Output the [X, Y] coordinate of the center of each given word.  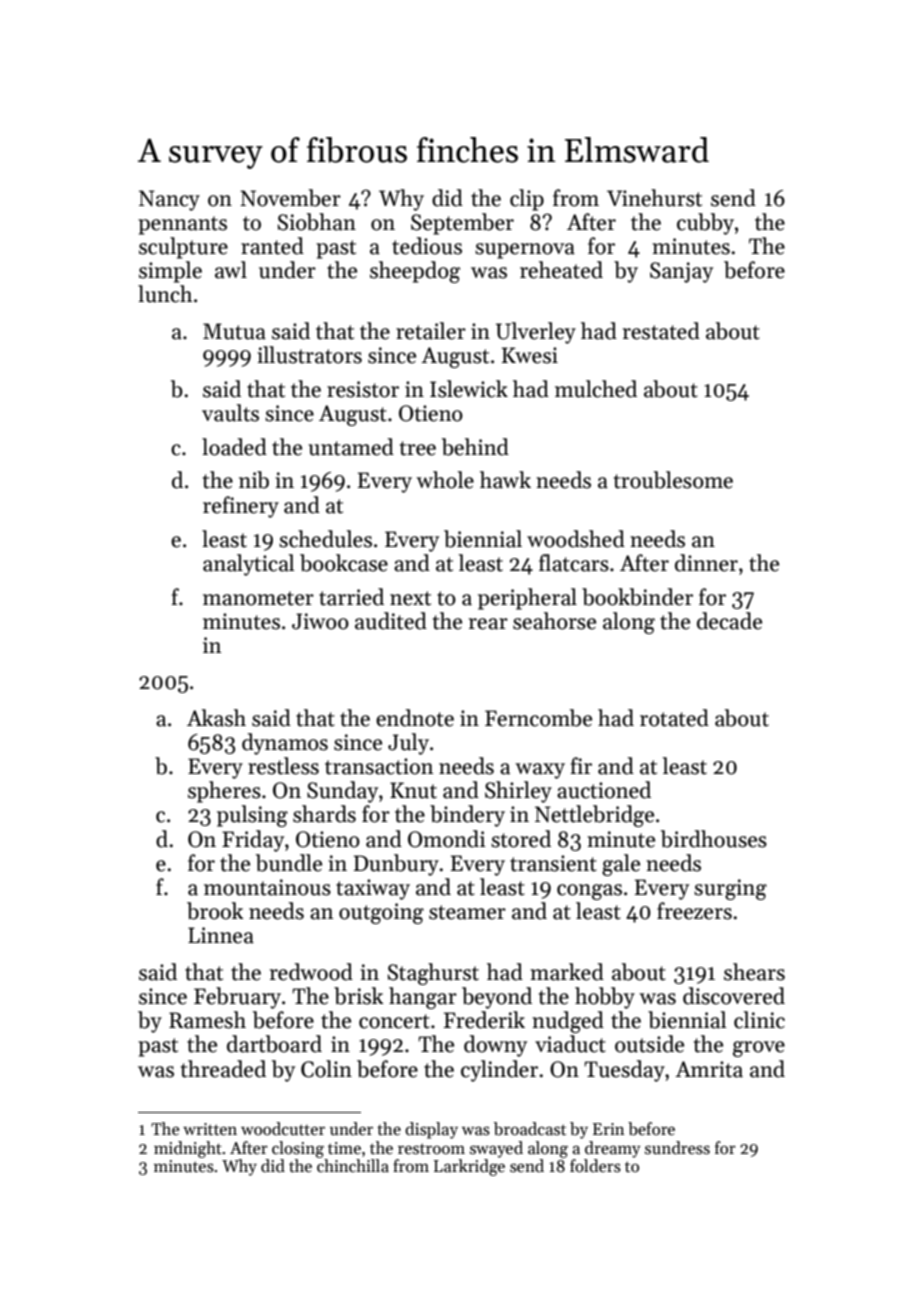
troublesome [673, 480]
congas [589, 892]
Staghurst [433, 974]
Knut [413, 790]
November [290, 198]
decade [729, 621]
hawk [505, 480]
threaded [223, 1069]
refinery [241, 507]
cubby [705, 224]
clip [527, 200]
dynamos [285, 744]
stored [521, 839]
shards [324, 814]
